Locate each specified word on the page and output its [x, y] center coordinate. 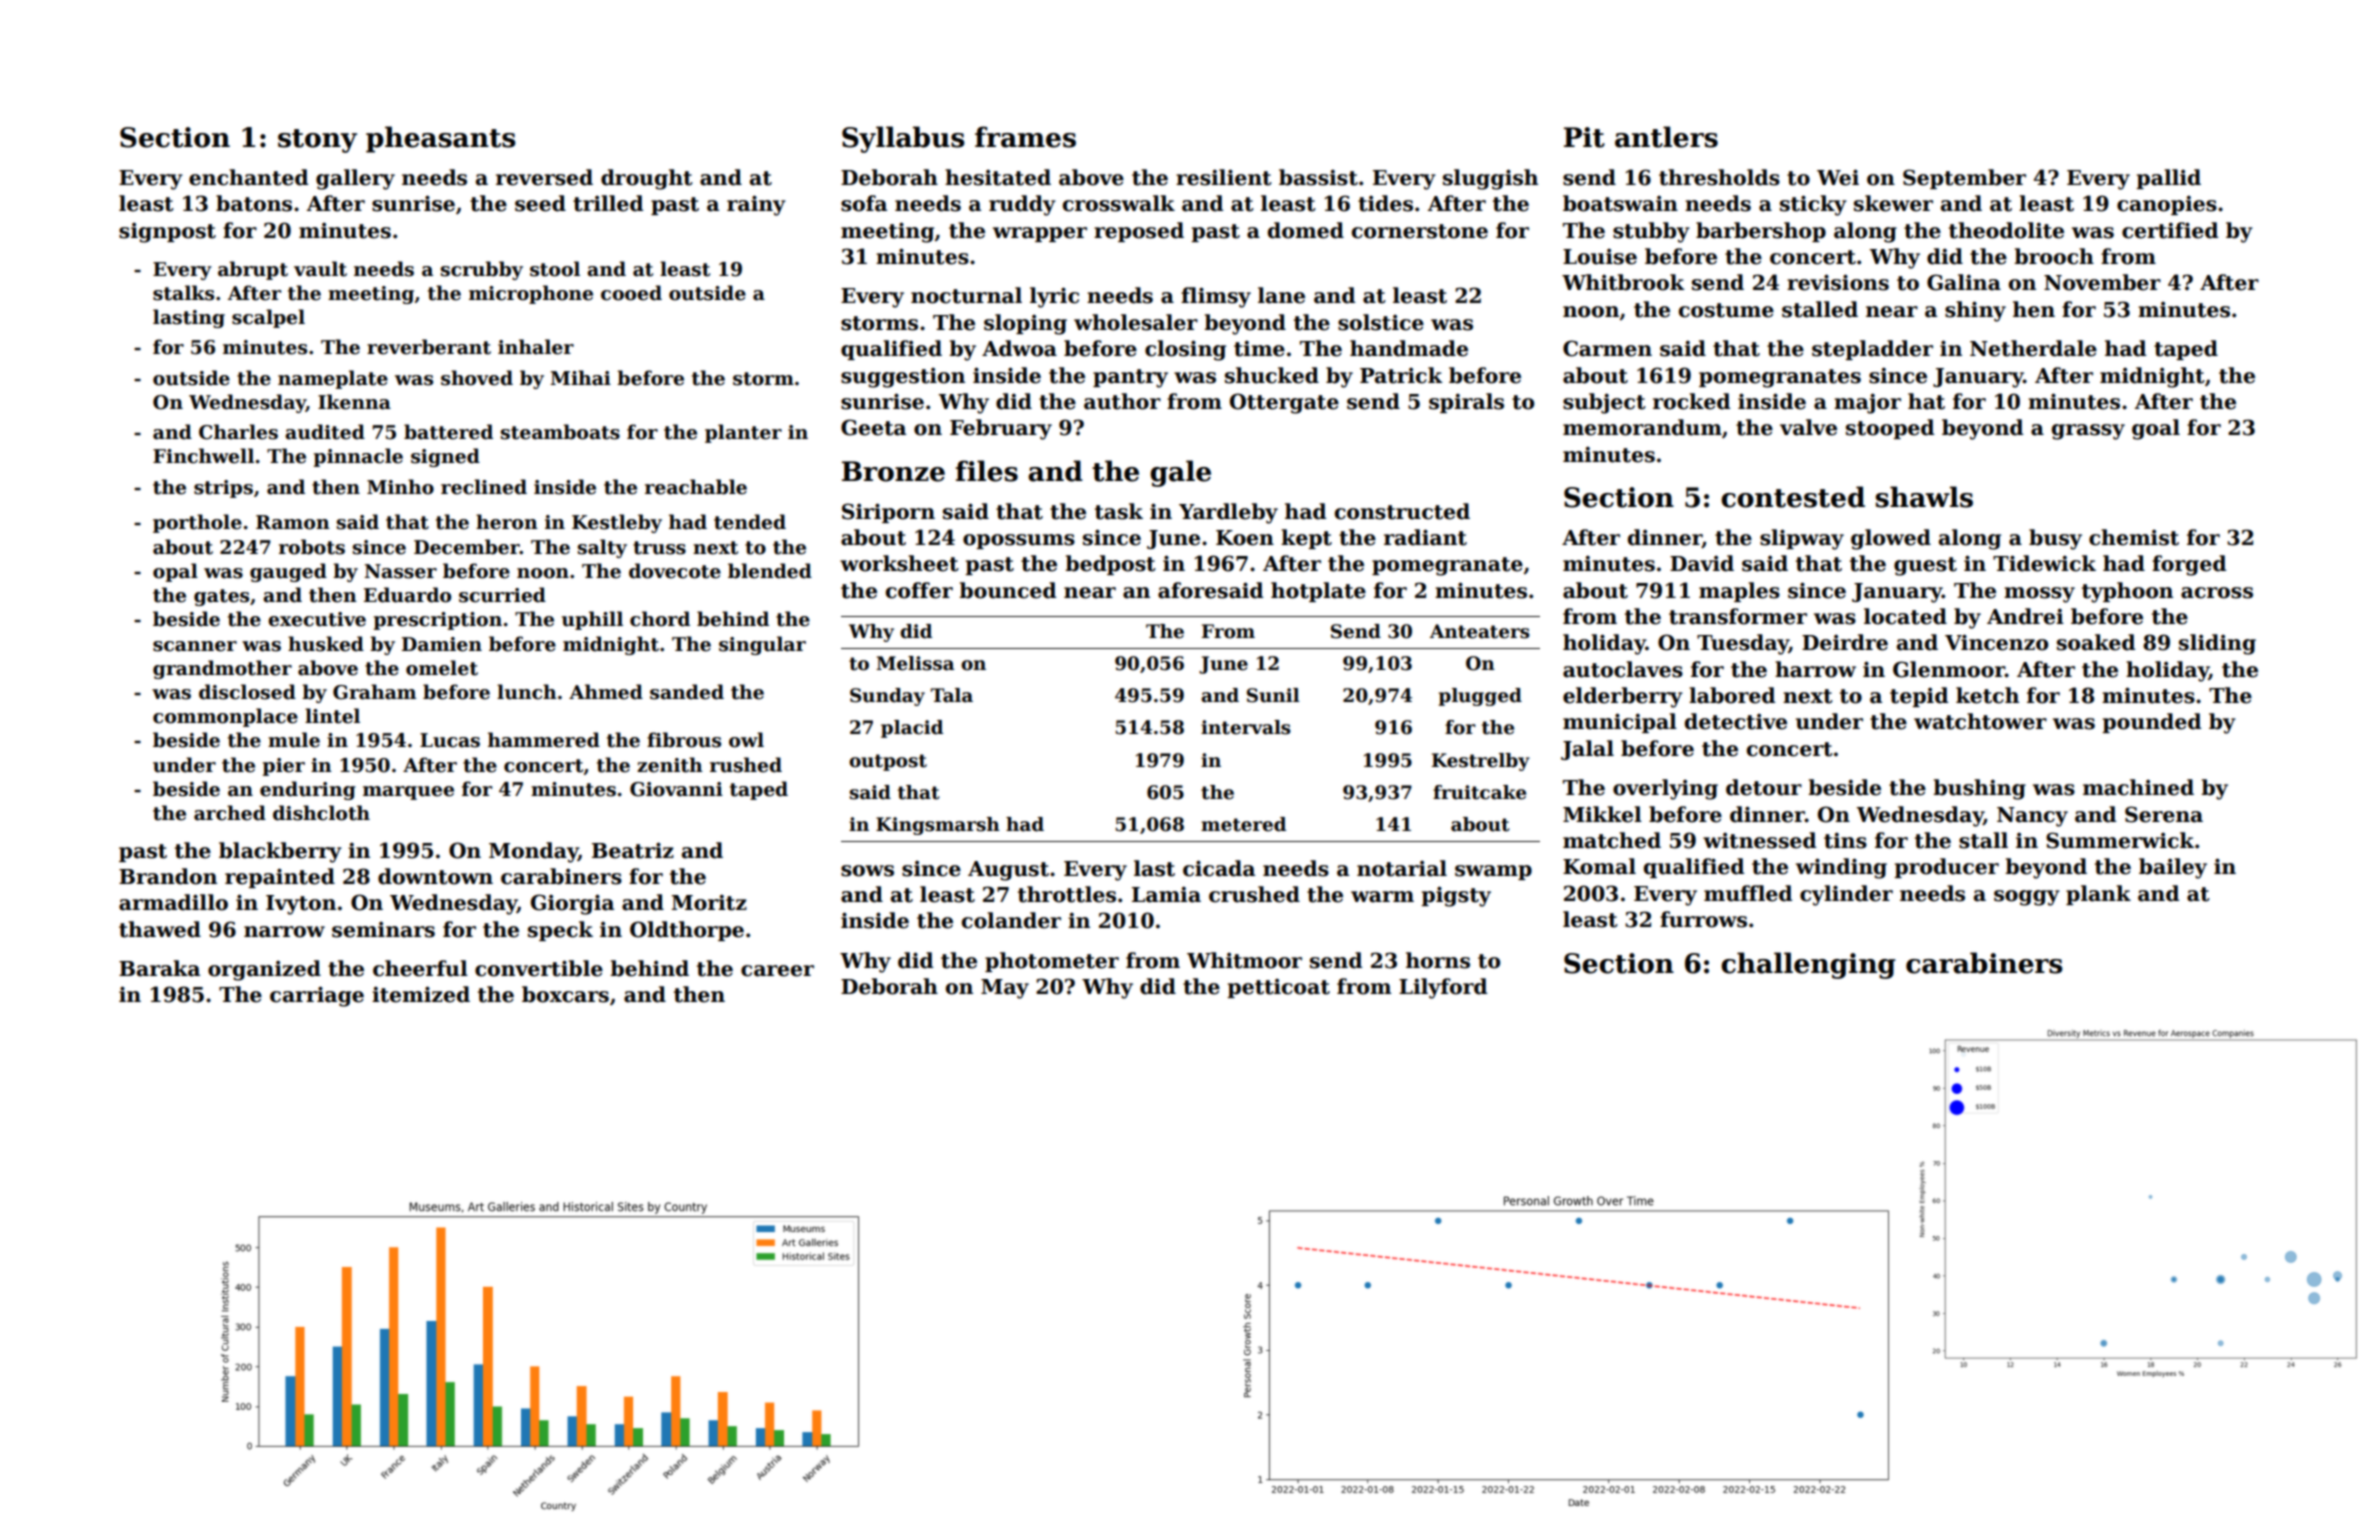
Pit [1584, 137]
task [1119, 511]
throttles [1067, 894]
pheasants [440, 139]
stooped [1890, 429]
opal [175, 572]
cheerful [420, 968]
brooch [2054, 256]
